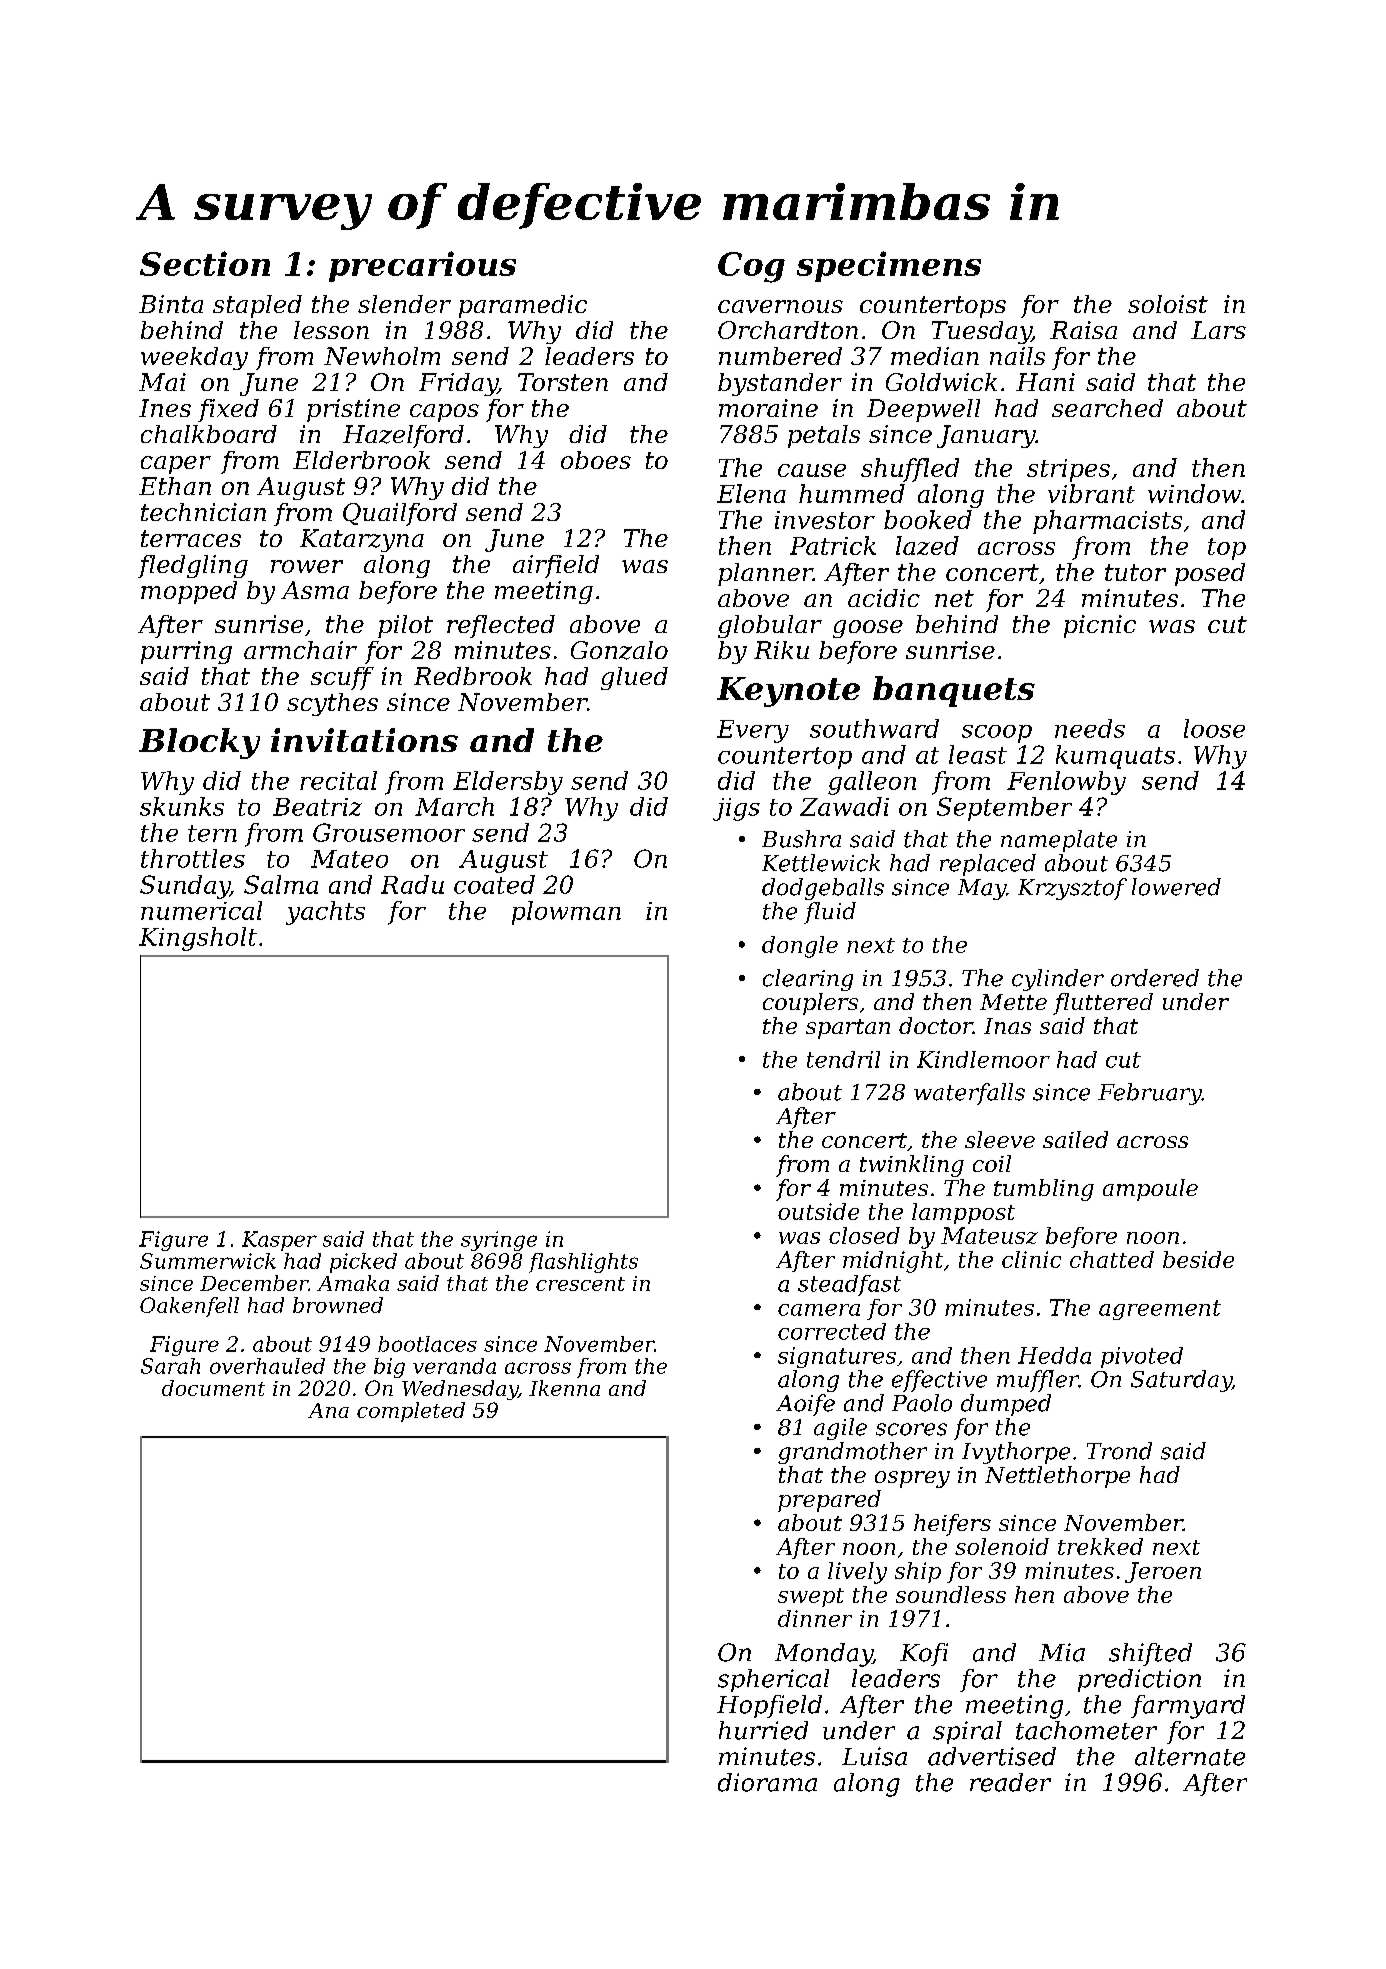 Image resolution: width=1386 pixels, height=1969 pixels. I want to click on Ana, so click(328, 1410).
